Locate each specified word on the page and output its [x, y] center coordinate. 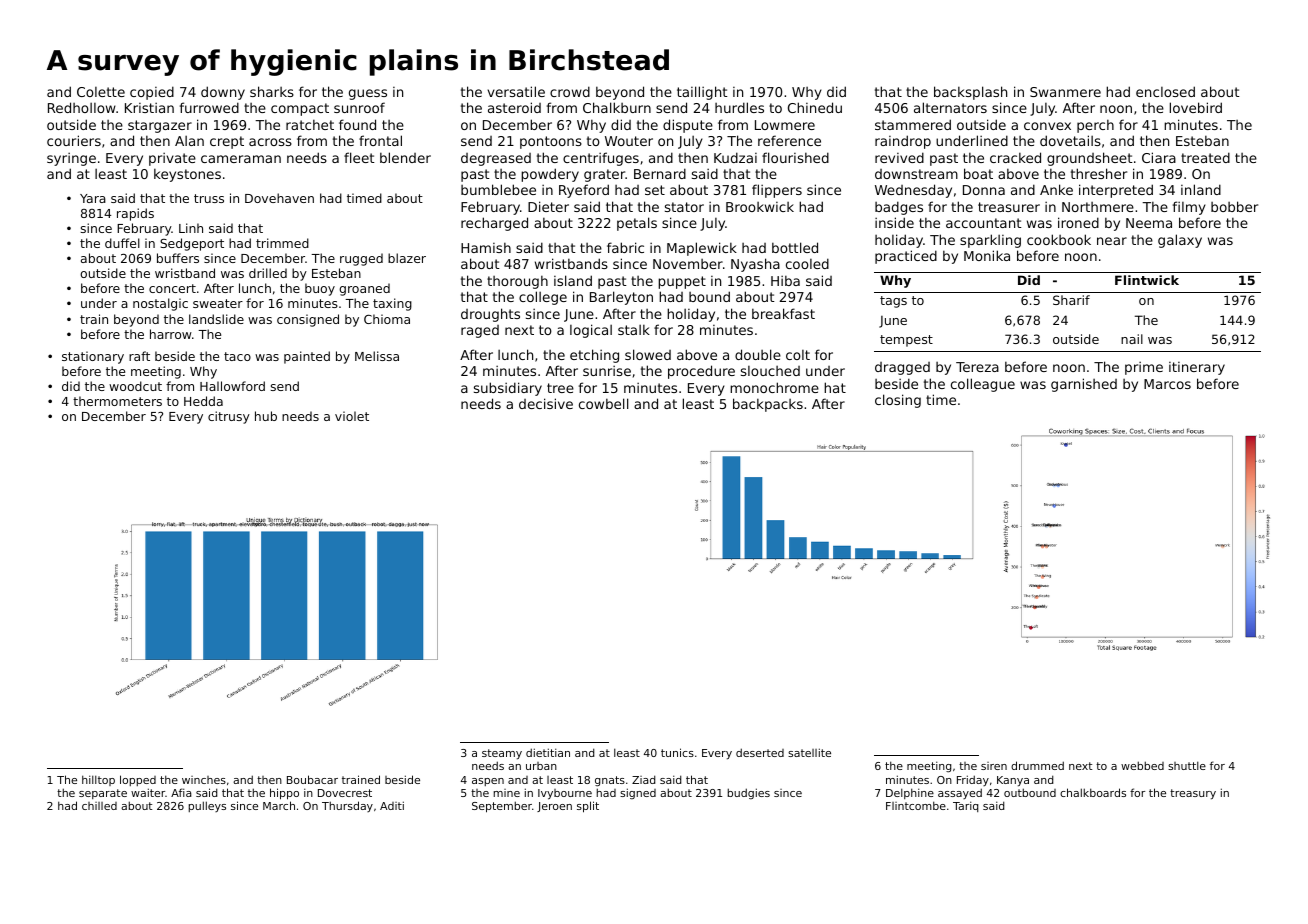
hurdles [739, 107]
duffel [122, 243]
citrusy [229, 417]
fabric [625, 247]
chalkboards [1093, 792]
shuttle [1187, 765]
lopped [138, 780]
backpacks [768, 405]
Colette [101, 92]
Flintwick [1147, 280]
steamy [502, 754]
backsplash [970, 93]
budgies [748, 793]
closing [898, 401]
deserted [760, 752]
